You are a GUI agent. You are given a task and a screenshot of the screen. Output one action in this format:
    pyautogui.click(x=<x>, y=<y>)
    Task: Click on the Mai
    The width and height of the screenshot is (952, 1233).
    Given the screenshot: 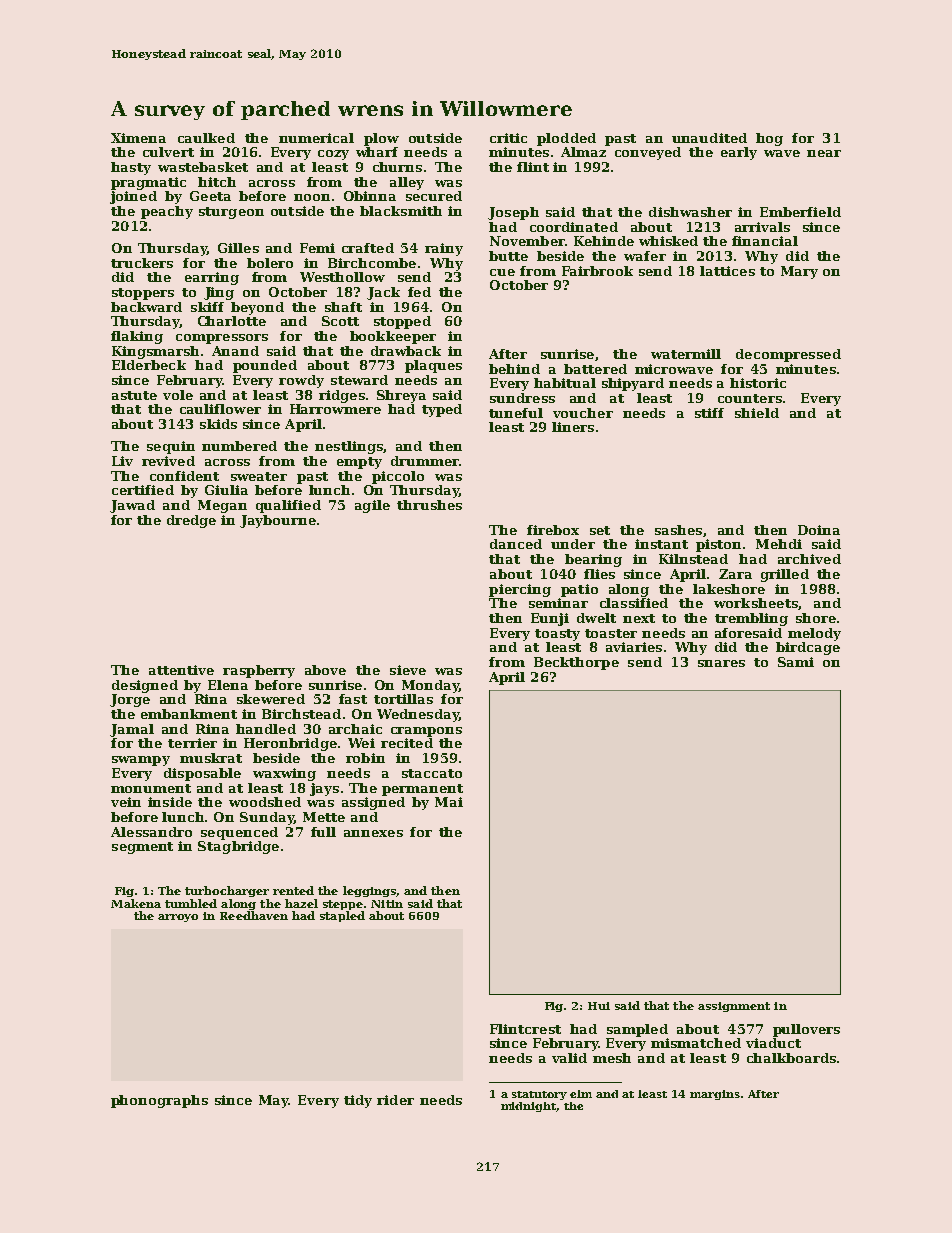 What is the action you would take?
    pyautogui.click(x=449, y=802)
